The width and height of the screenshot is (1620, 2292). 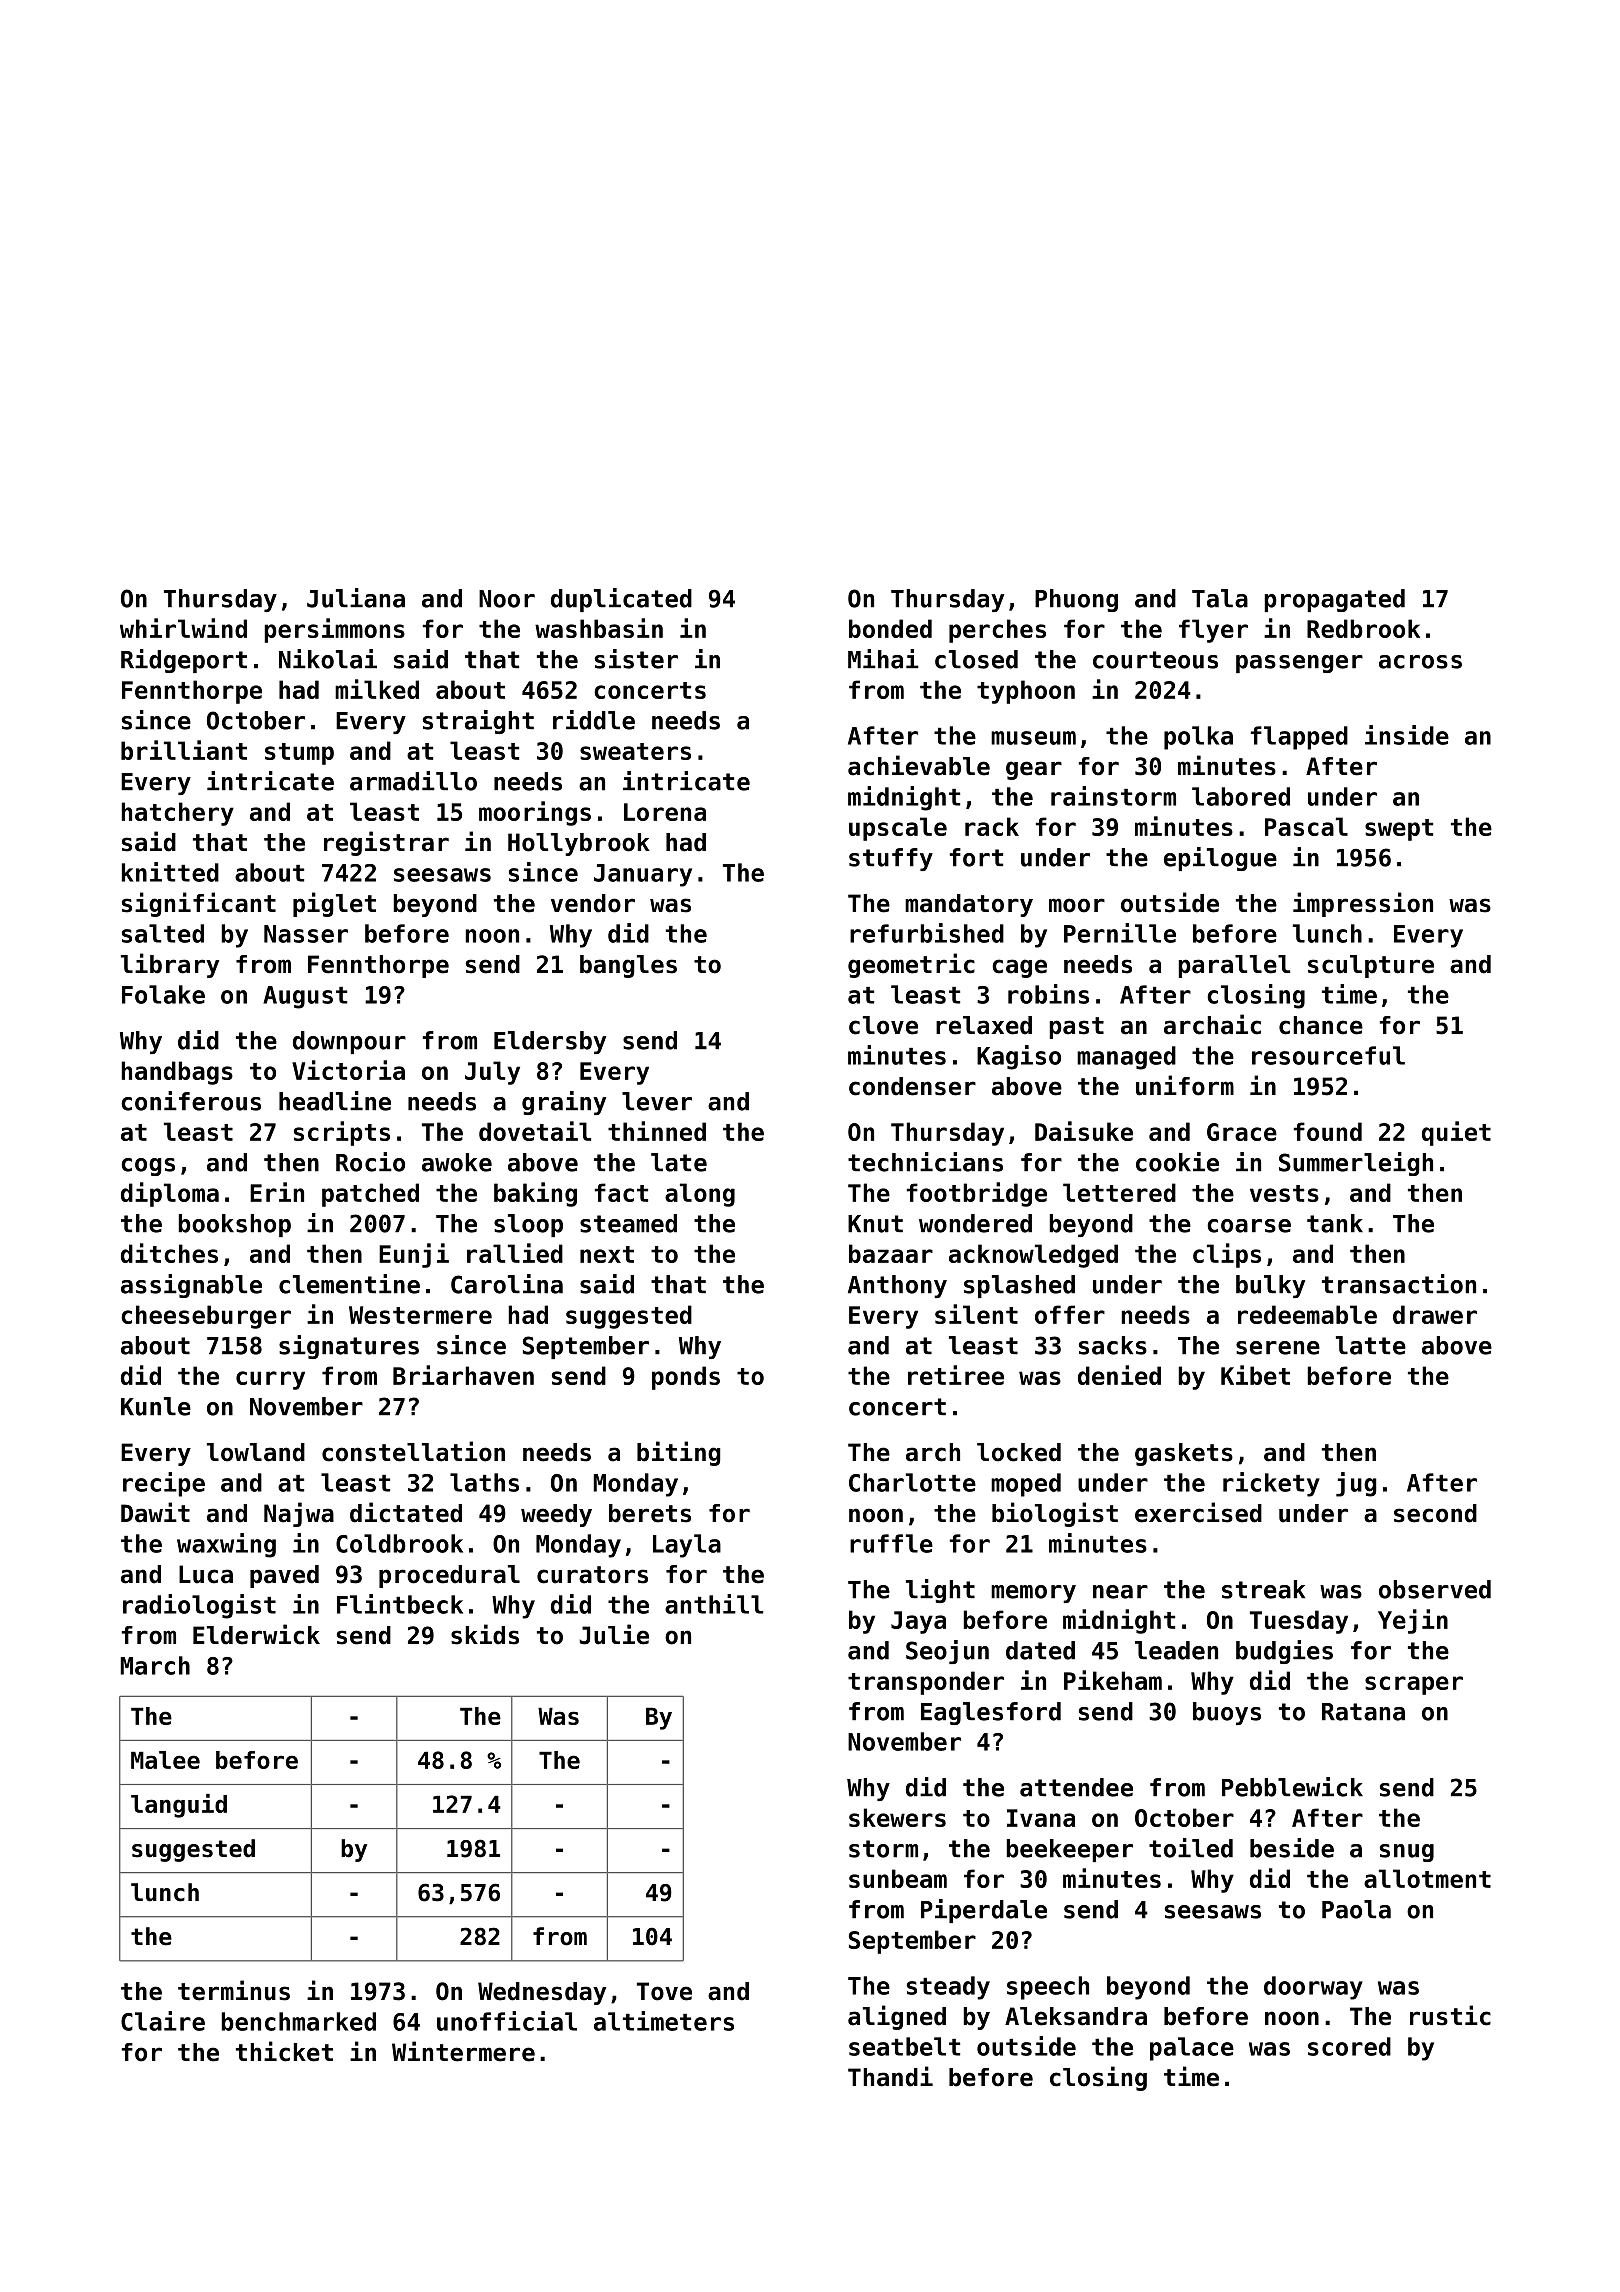 What do you see at coordinates (1227, 1713) in the screenshot?
I see `buoys` at bounding box center [1227, 1713].
